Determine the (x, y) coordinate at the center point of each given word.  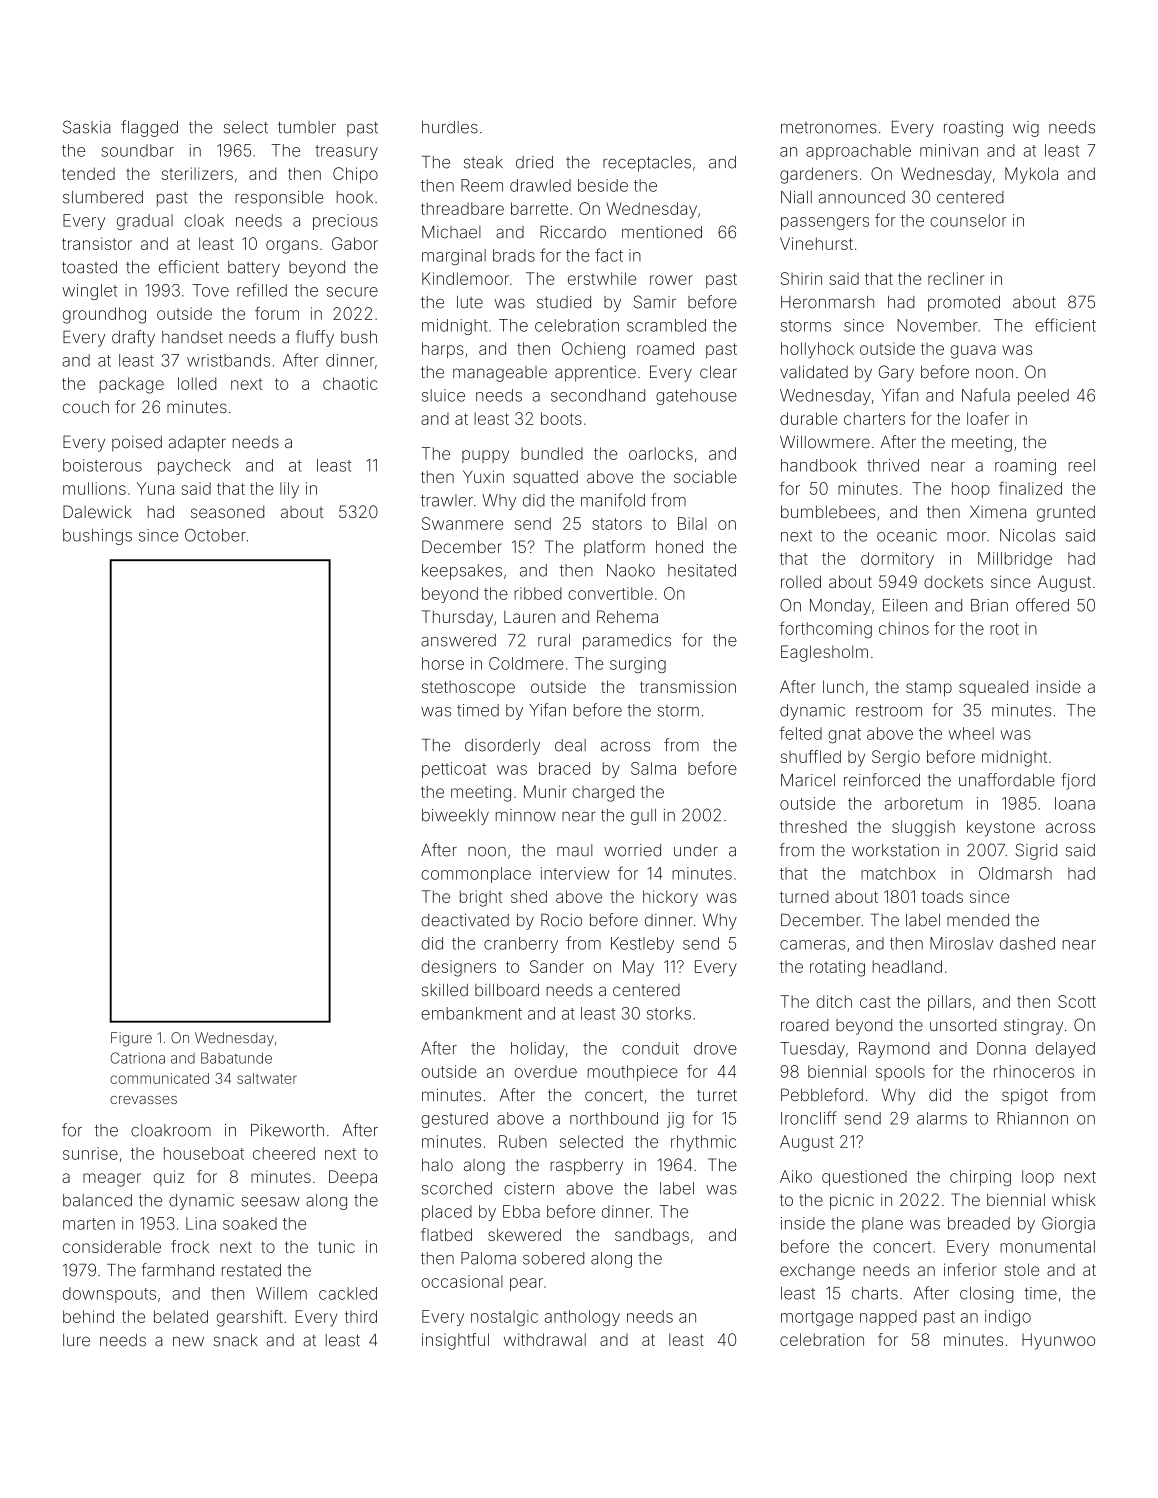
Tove (211, 290)
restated (251, 1270)
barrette (539, 208)
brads (514, 255)
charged (603, 793)
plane (882, 1225)
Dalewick (97, 511)
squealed (993, 688)
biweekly (455, 817)
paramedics (627, 642)
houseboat (204, 1153)
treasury (346, 152)
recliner (956, 278)
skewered (524, 1234)
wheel (971, 733)
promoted (964, 304)
